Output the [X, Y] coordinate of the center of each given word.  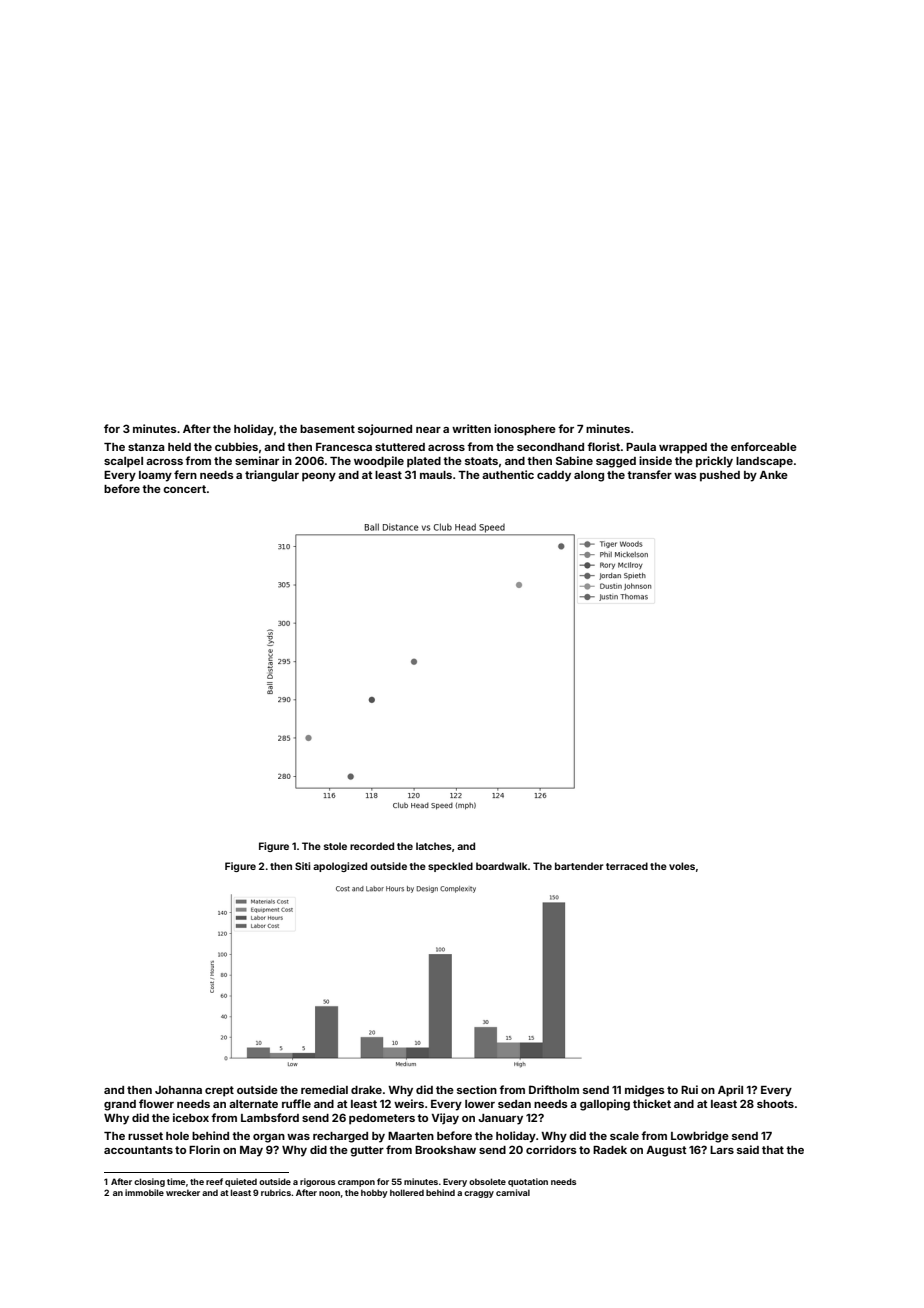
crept [219, 1091]
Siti [302, 866]
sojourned [385, 429]
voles [682, 866]
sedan [514, 1104]
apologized [340, 867]
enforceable [764, 446]
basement [327, 429]
